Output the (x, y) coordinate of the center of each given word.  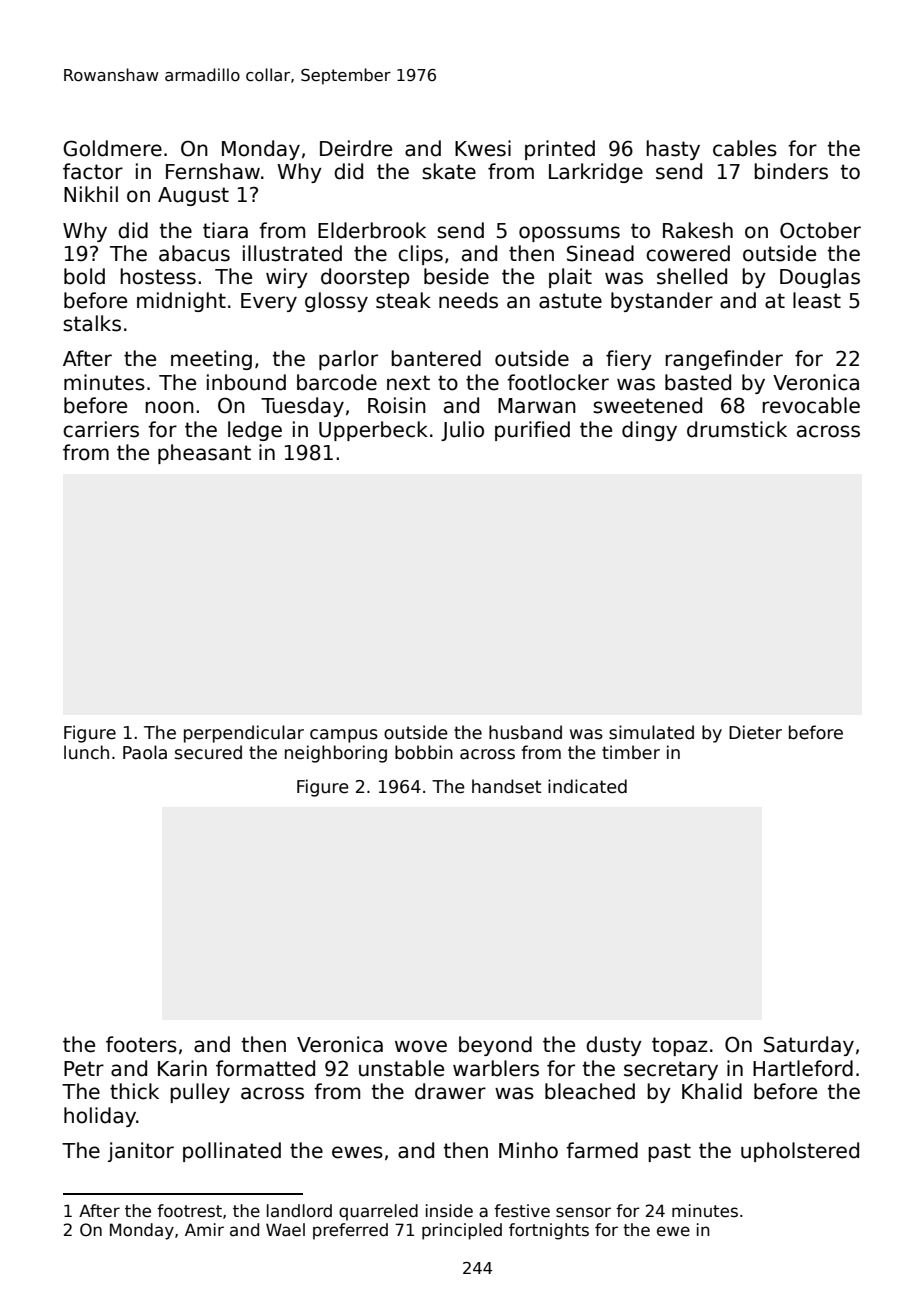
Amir (204, 1229)
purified (532, 431)
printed (560, 150)
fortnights (549, 1231)
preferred (350, 1231)
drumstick (737, 429)
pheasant (204, 454)
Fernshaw (213, 171)
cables (745, 148)
